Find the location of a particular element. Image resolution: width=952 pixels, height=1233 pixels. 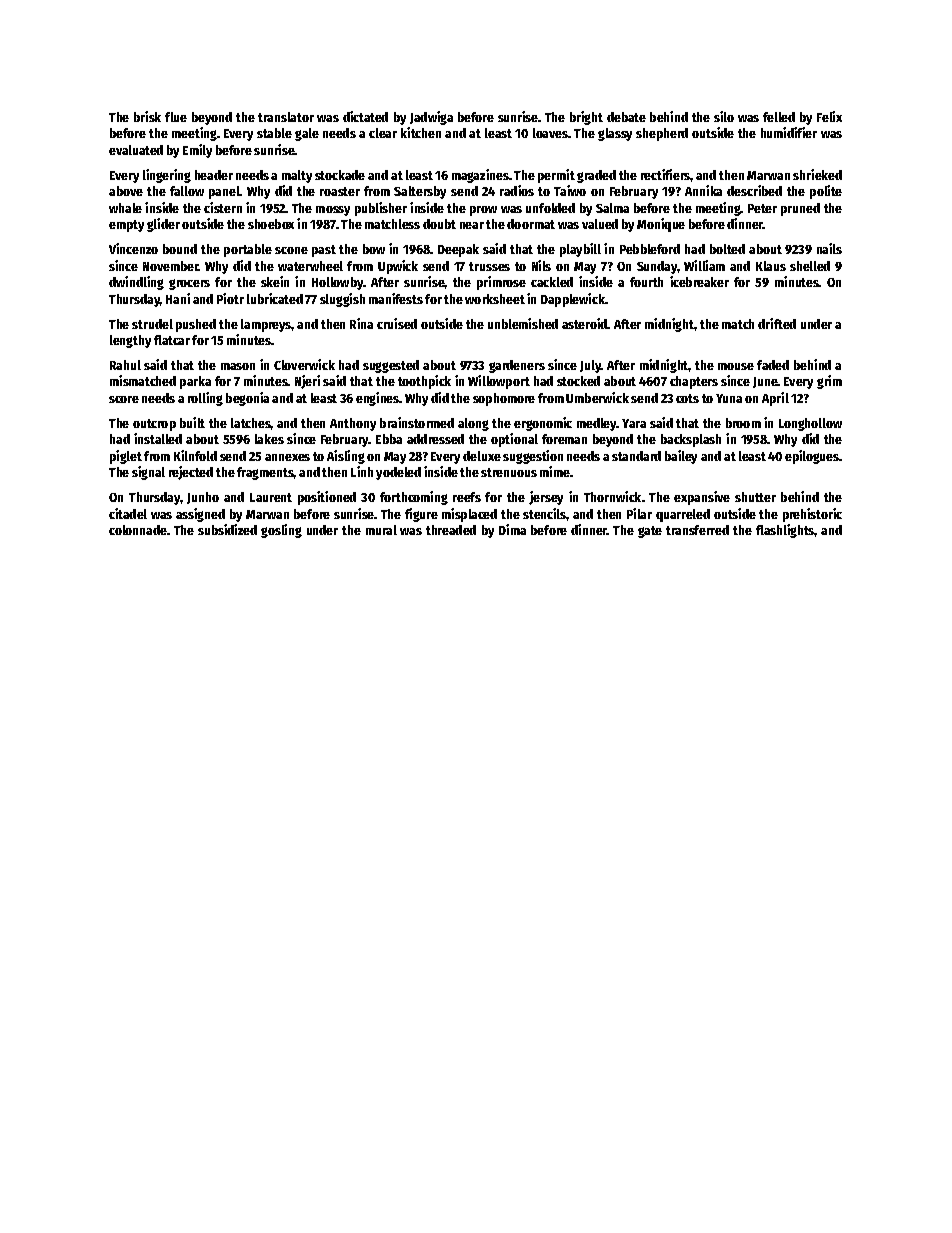

shrieked is located at coordinates (817, 174).
